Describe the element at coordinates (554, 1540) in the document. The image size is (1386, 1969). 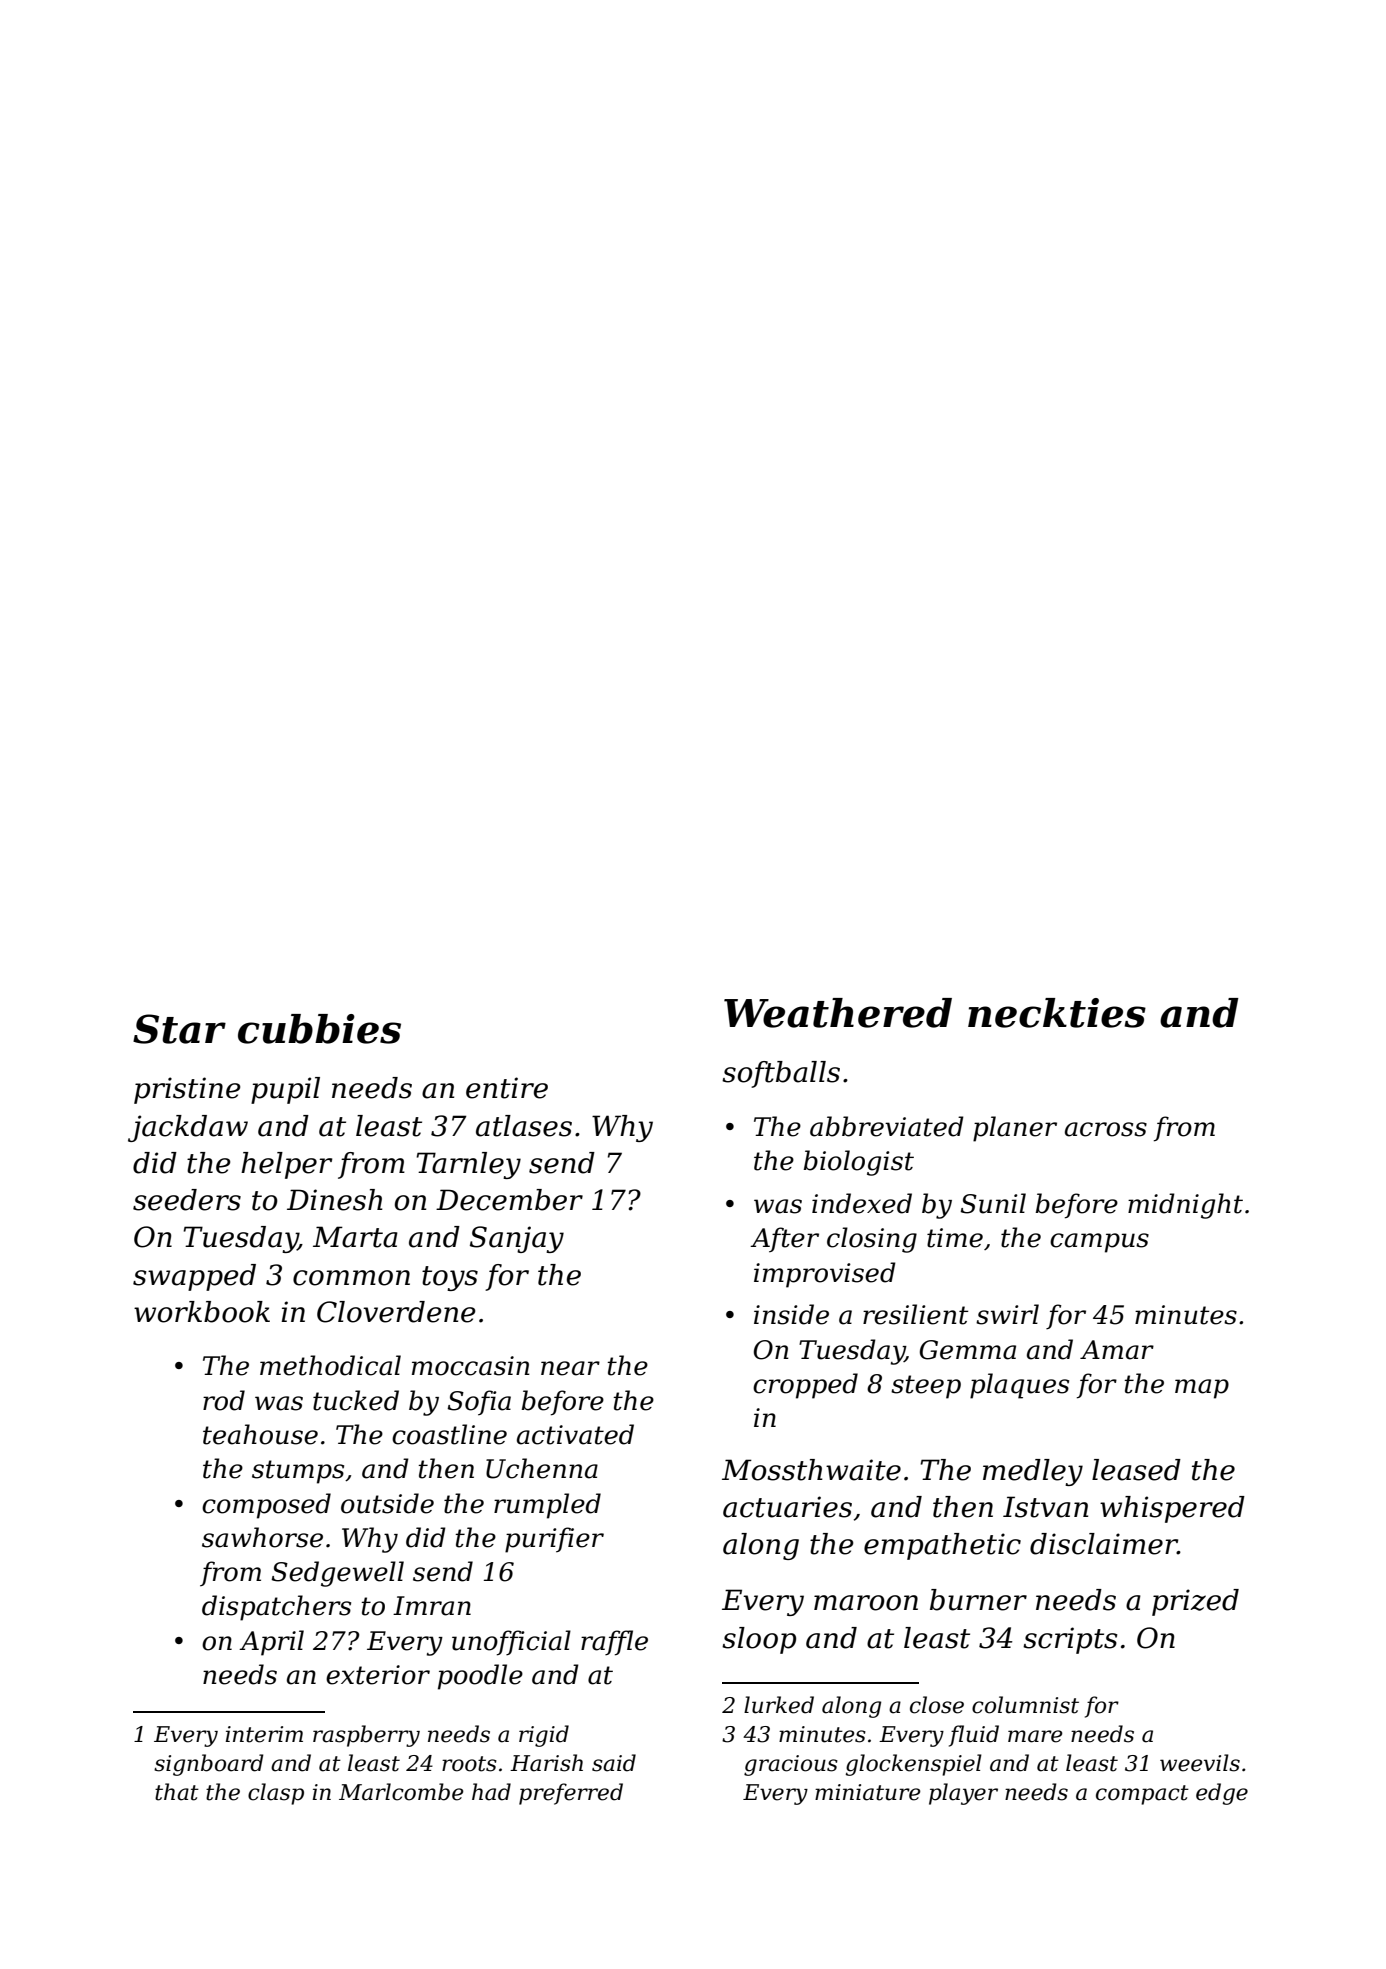
I see `purifier` at that location.
